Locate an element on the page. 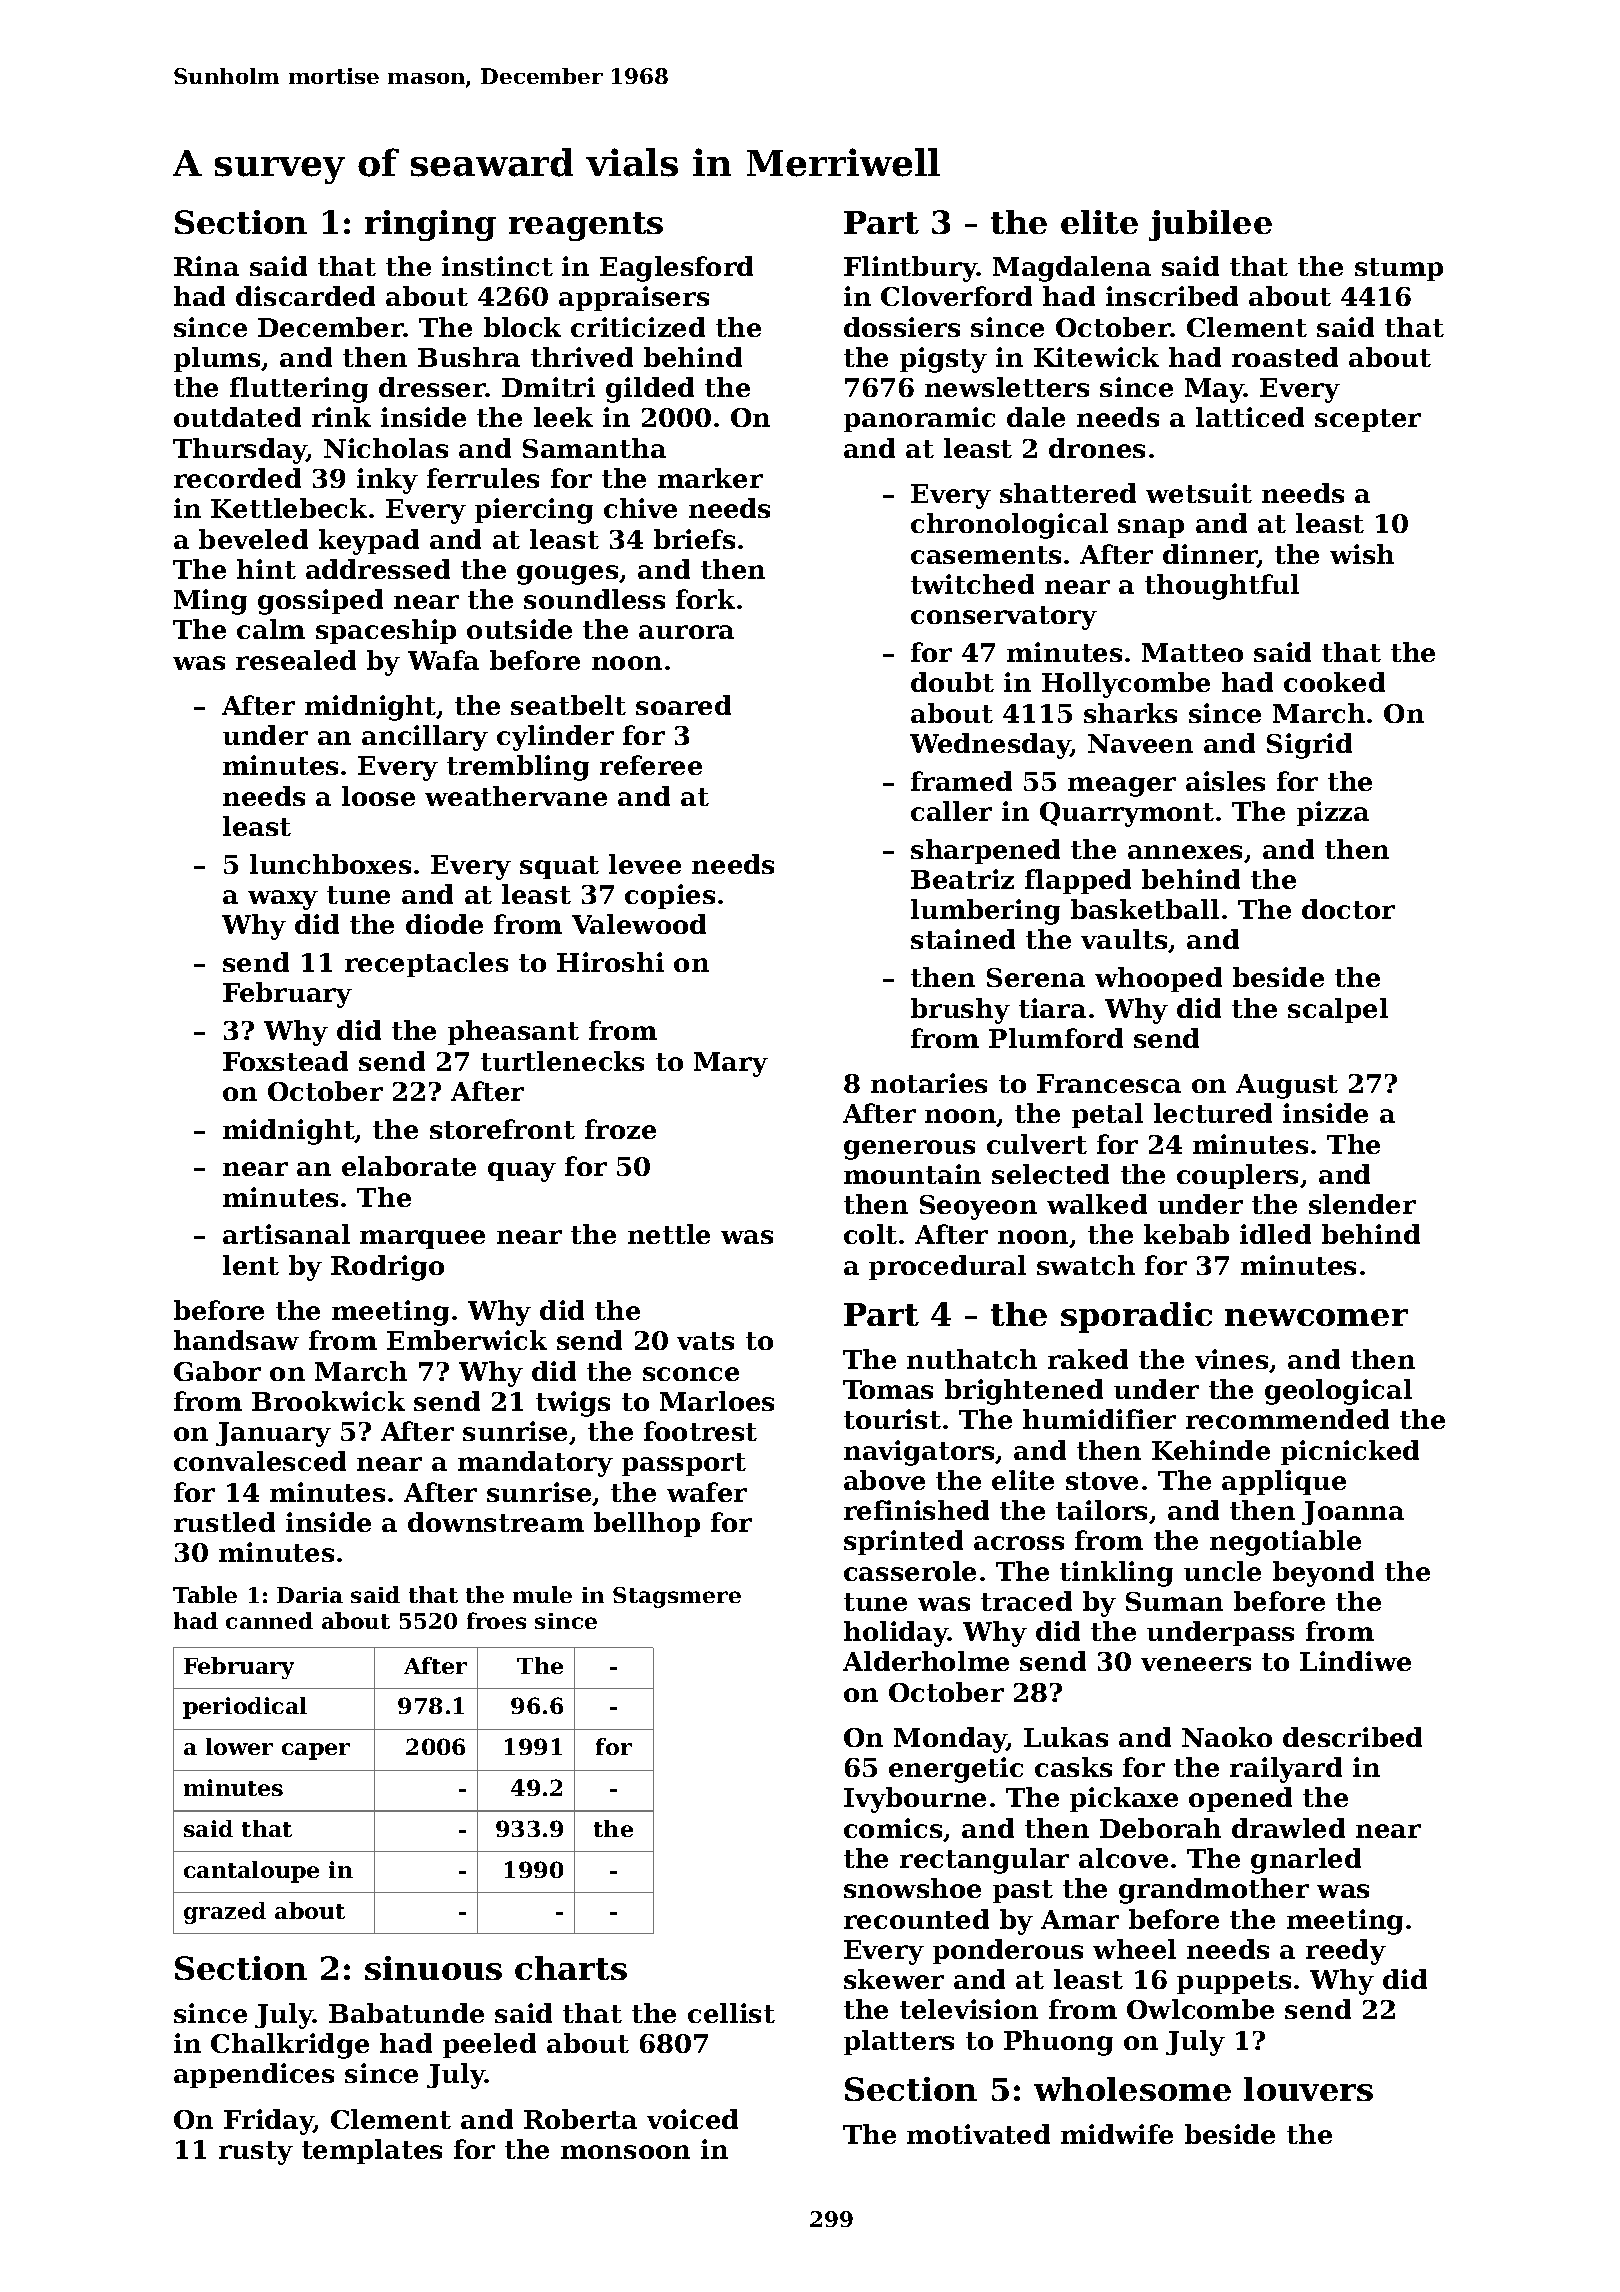 The height and width of the image is (2292, 1620). television is located at coordinates (969, 2009).
